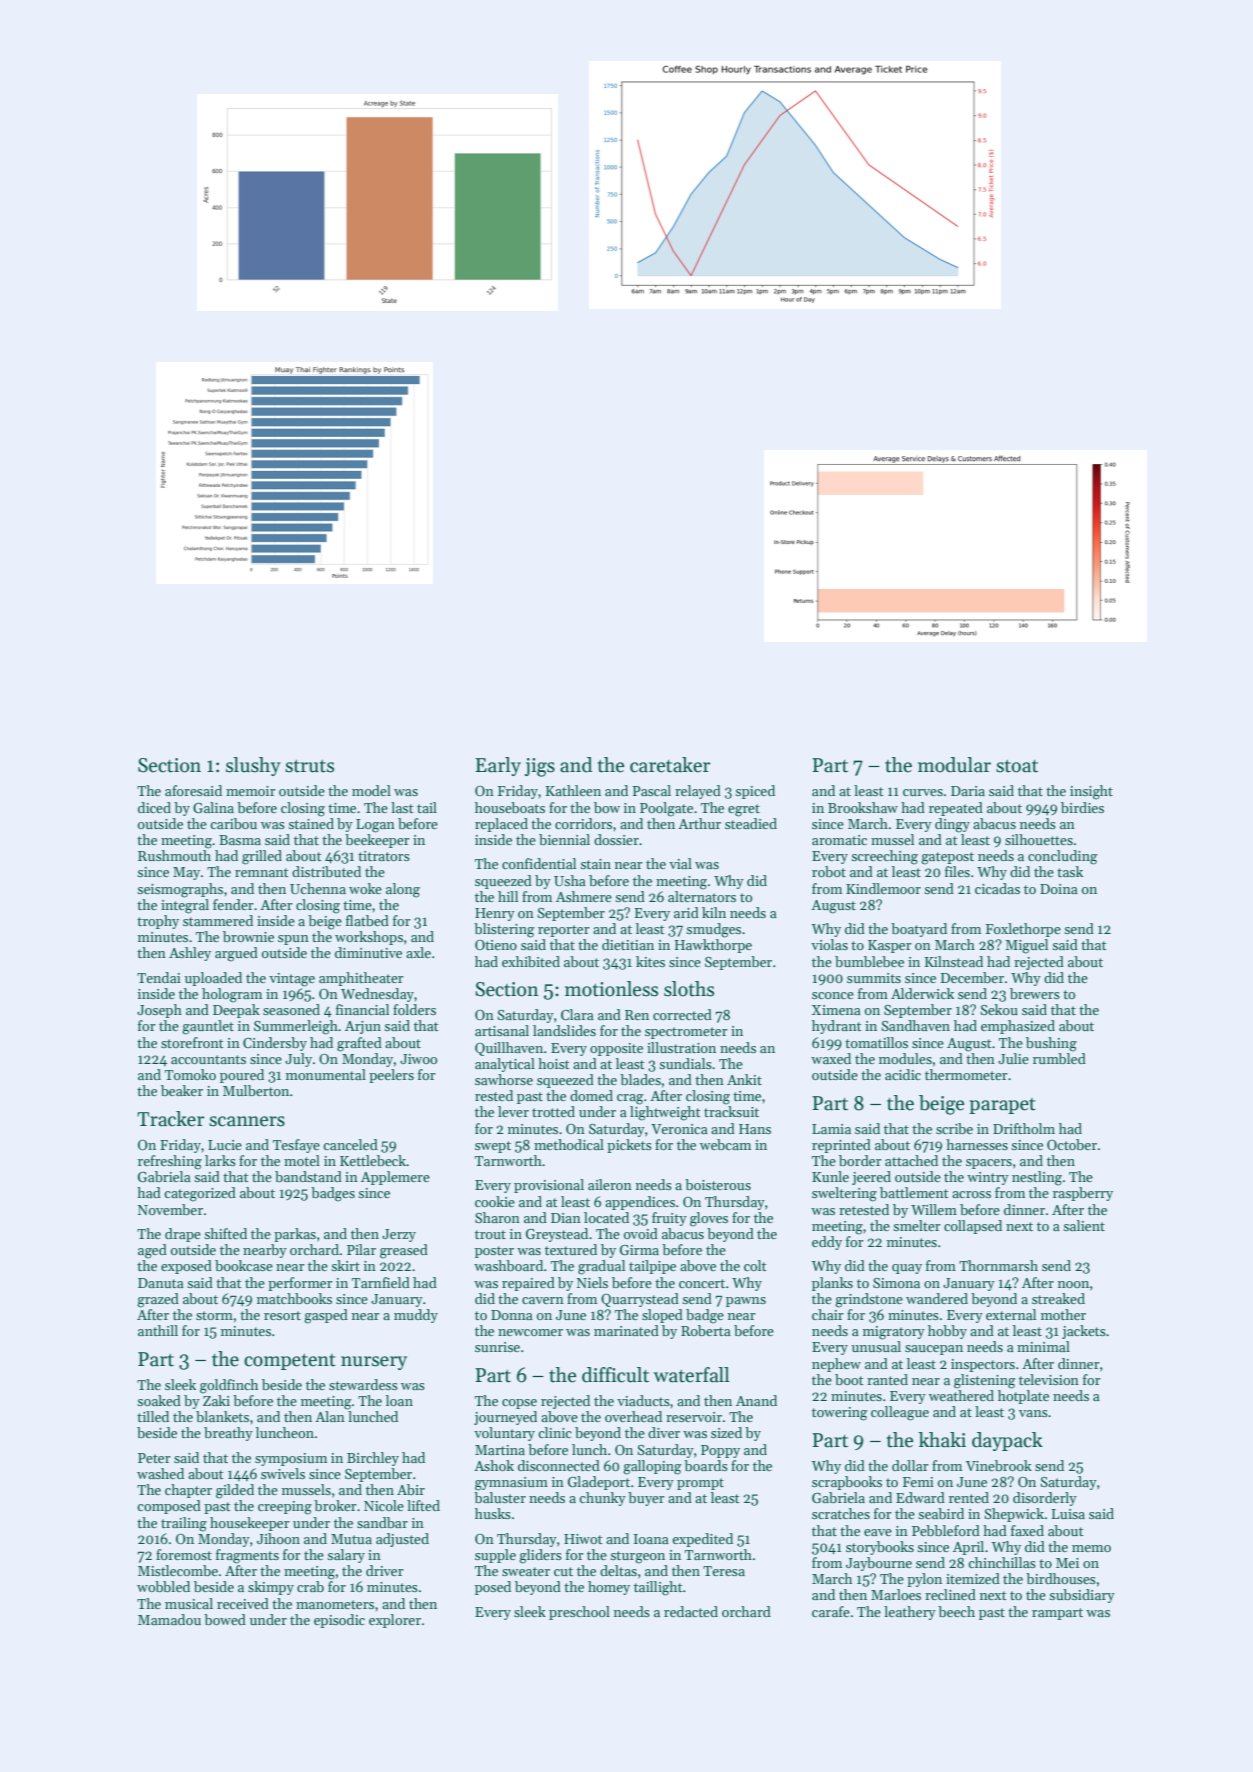  I want to click on spiced, so click(755, 792).
